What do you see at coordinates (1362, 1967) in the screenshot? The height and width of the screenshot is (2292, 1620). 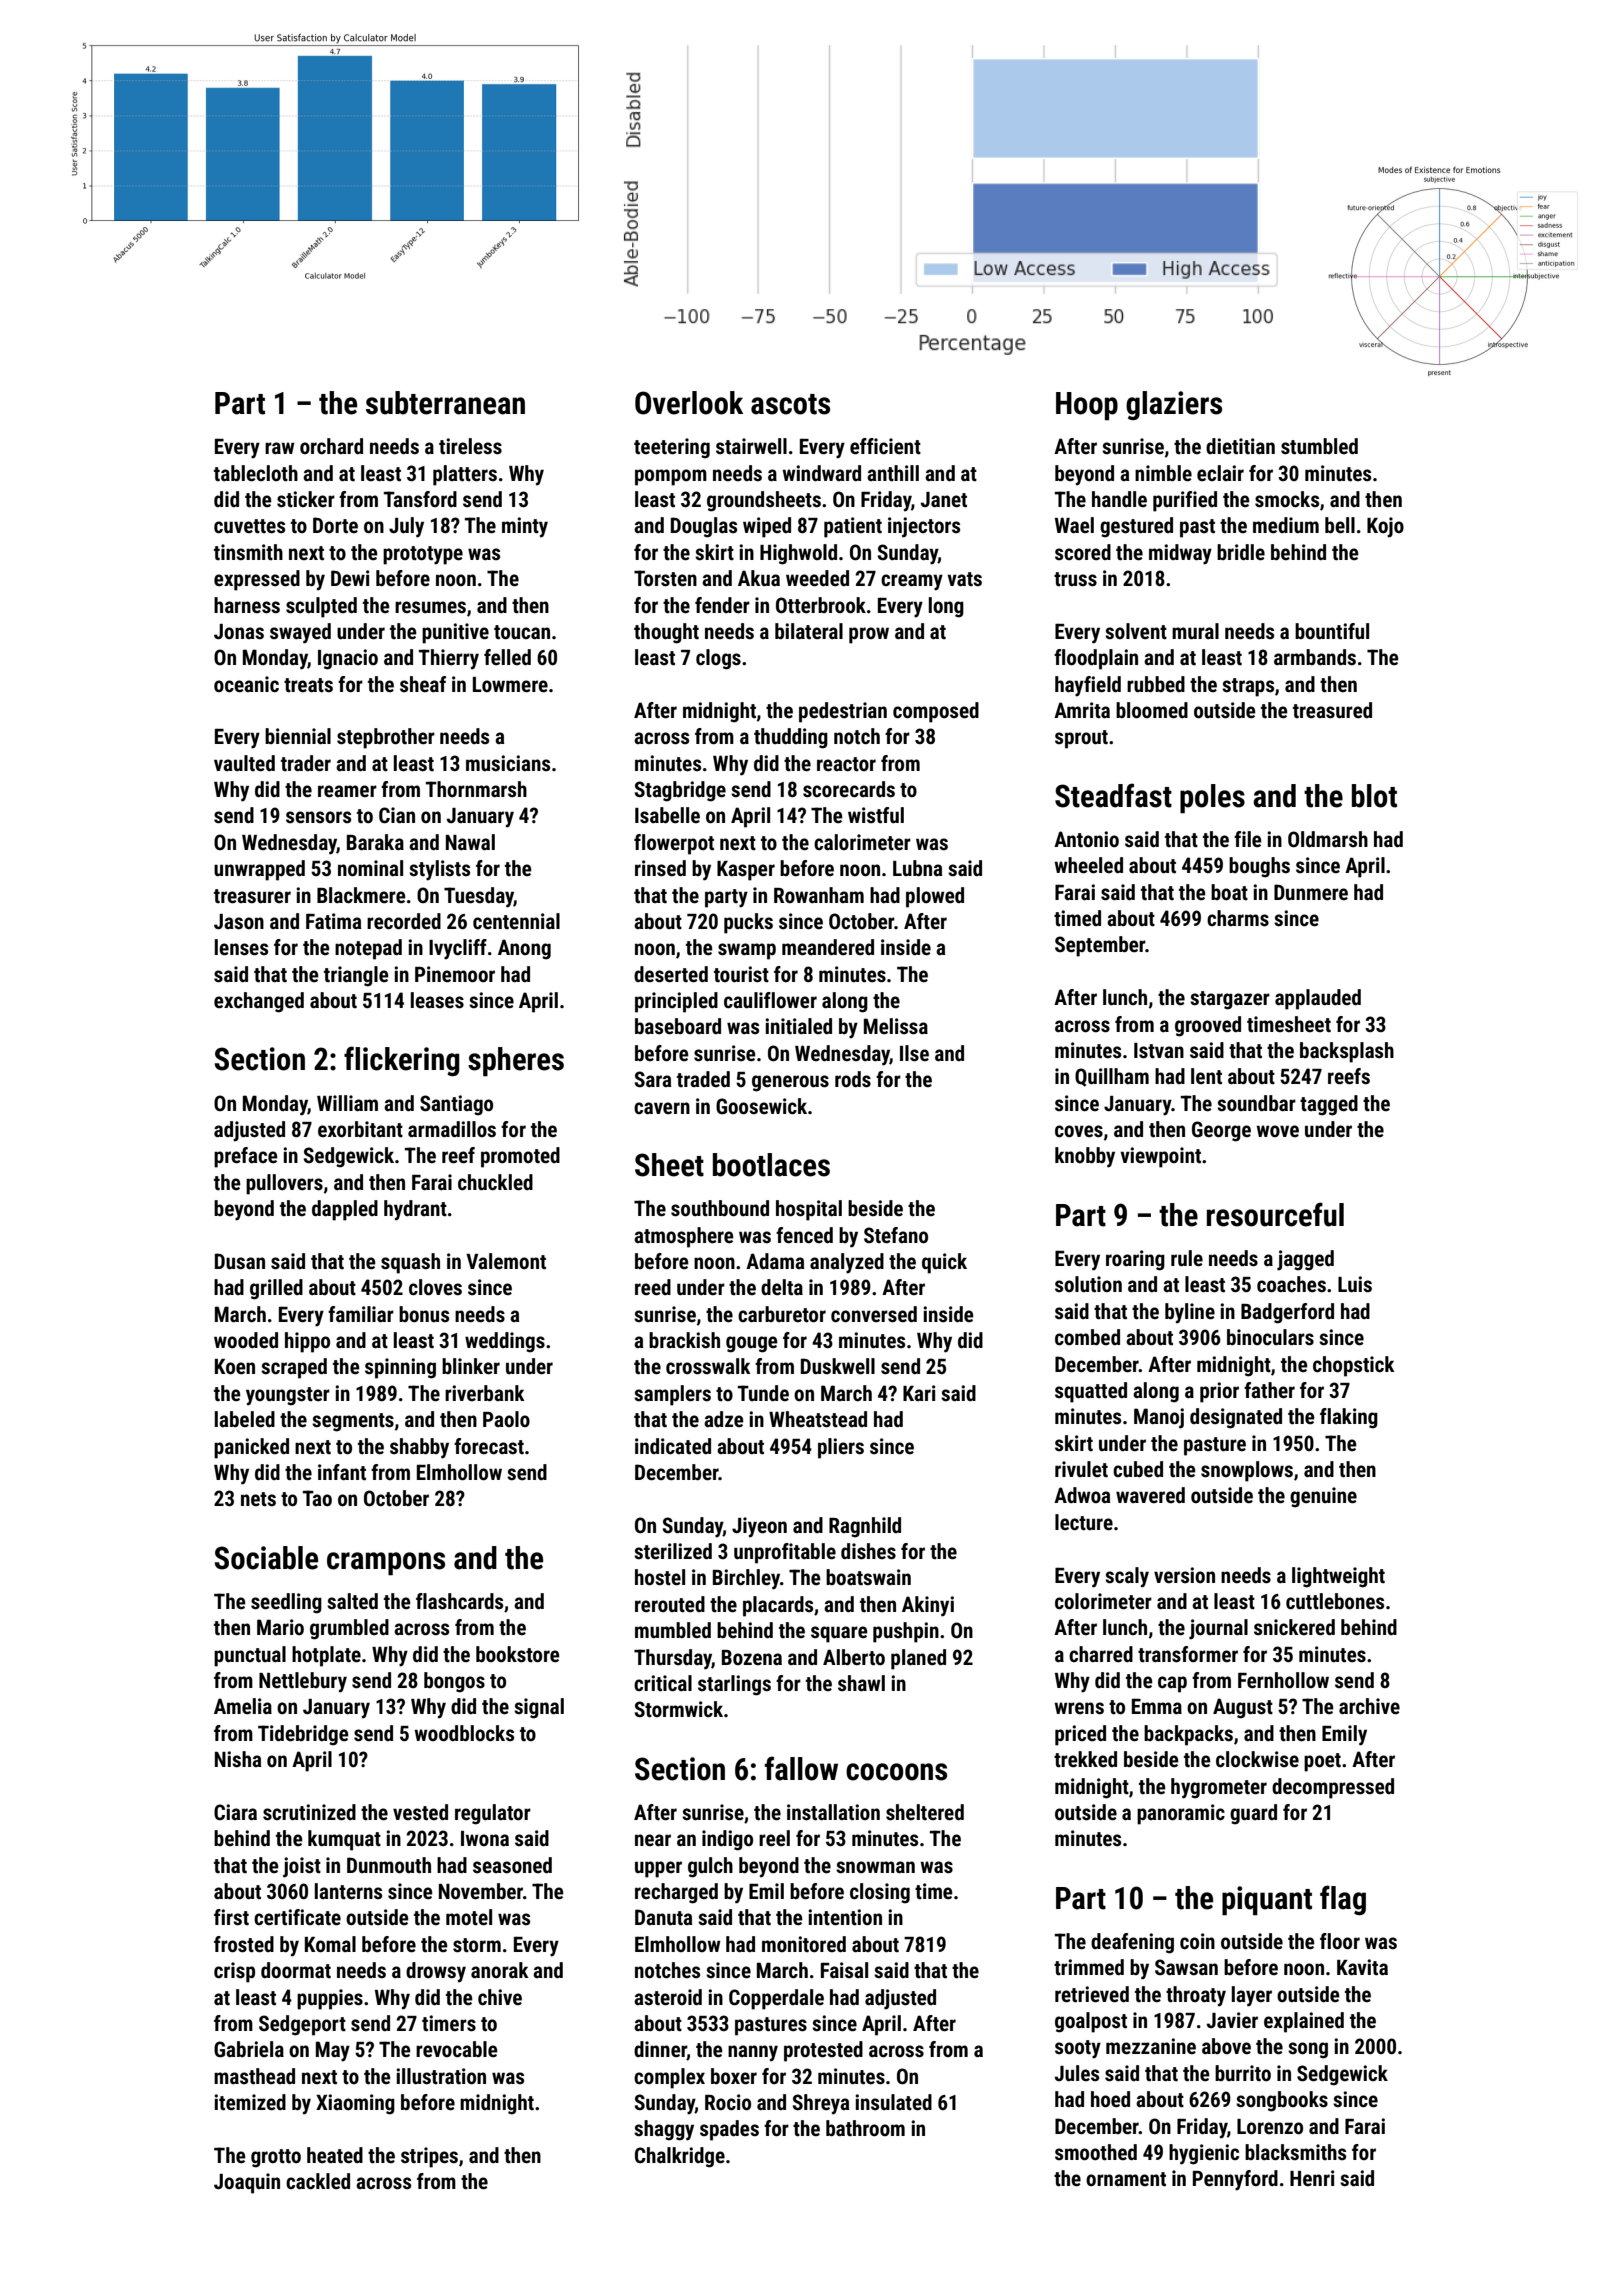 I see `Kavita` at bounding box center [1362, 1967].
